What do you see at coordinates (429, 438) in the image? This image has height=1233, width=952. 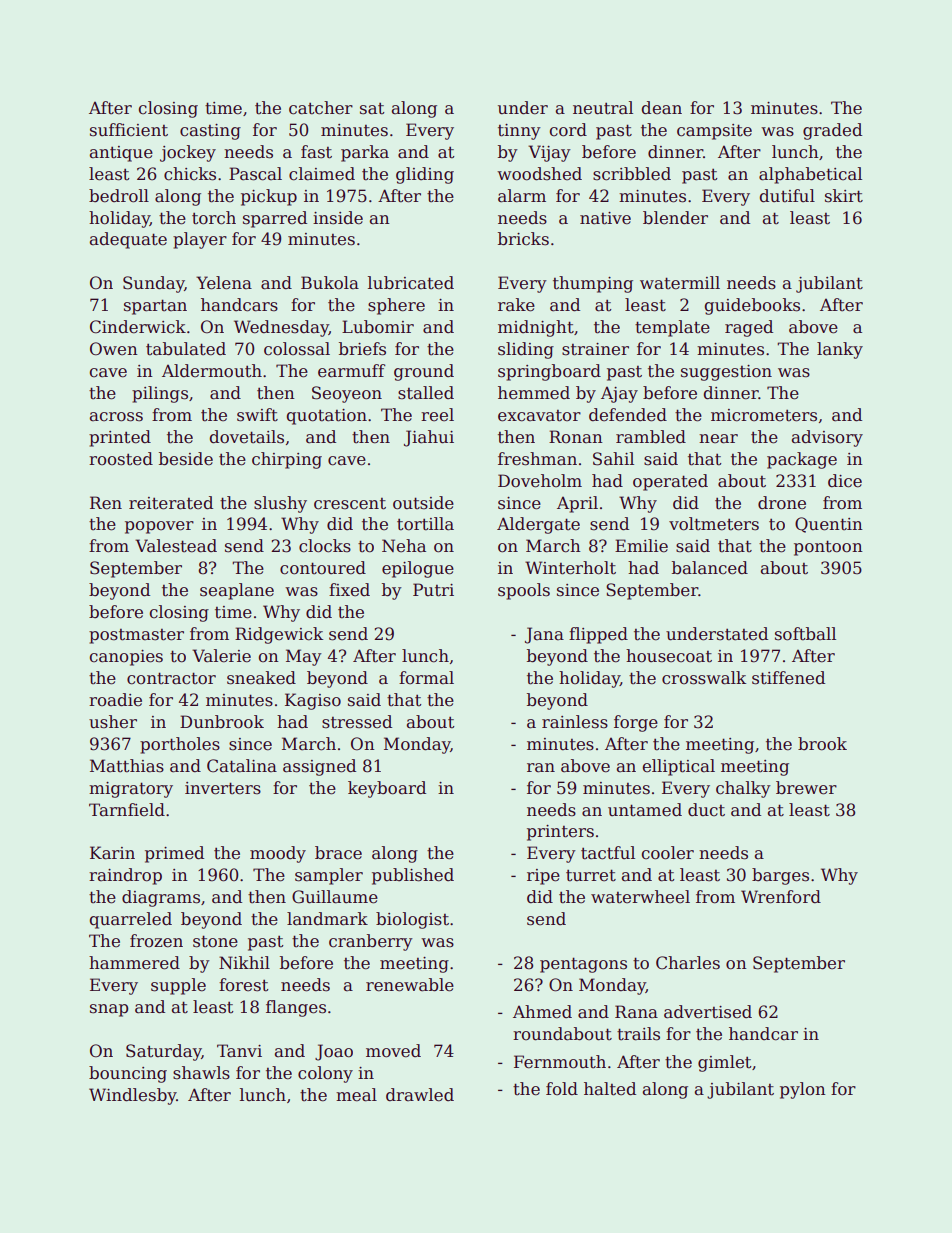 I see `Jiahui` at bounding box center [429, 438].
